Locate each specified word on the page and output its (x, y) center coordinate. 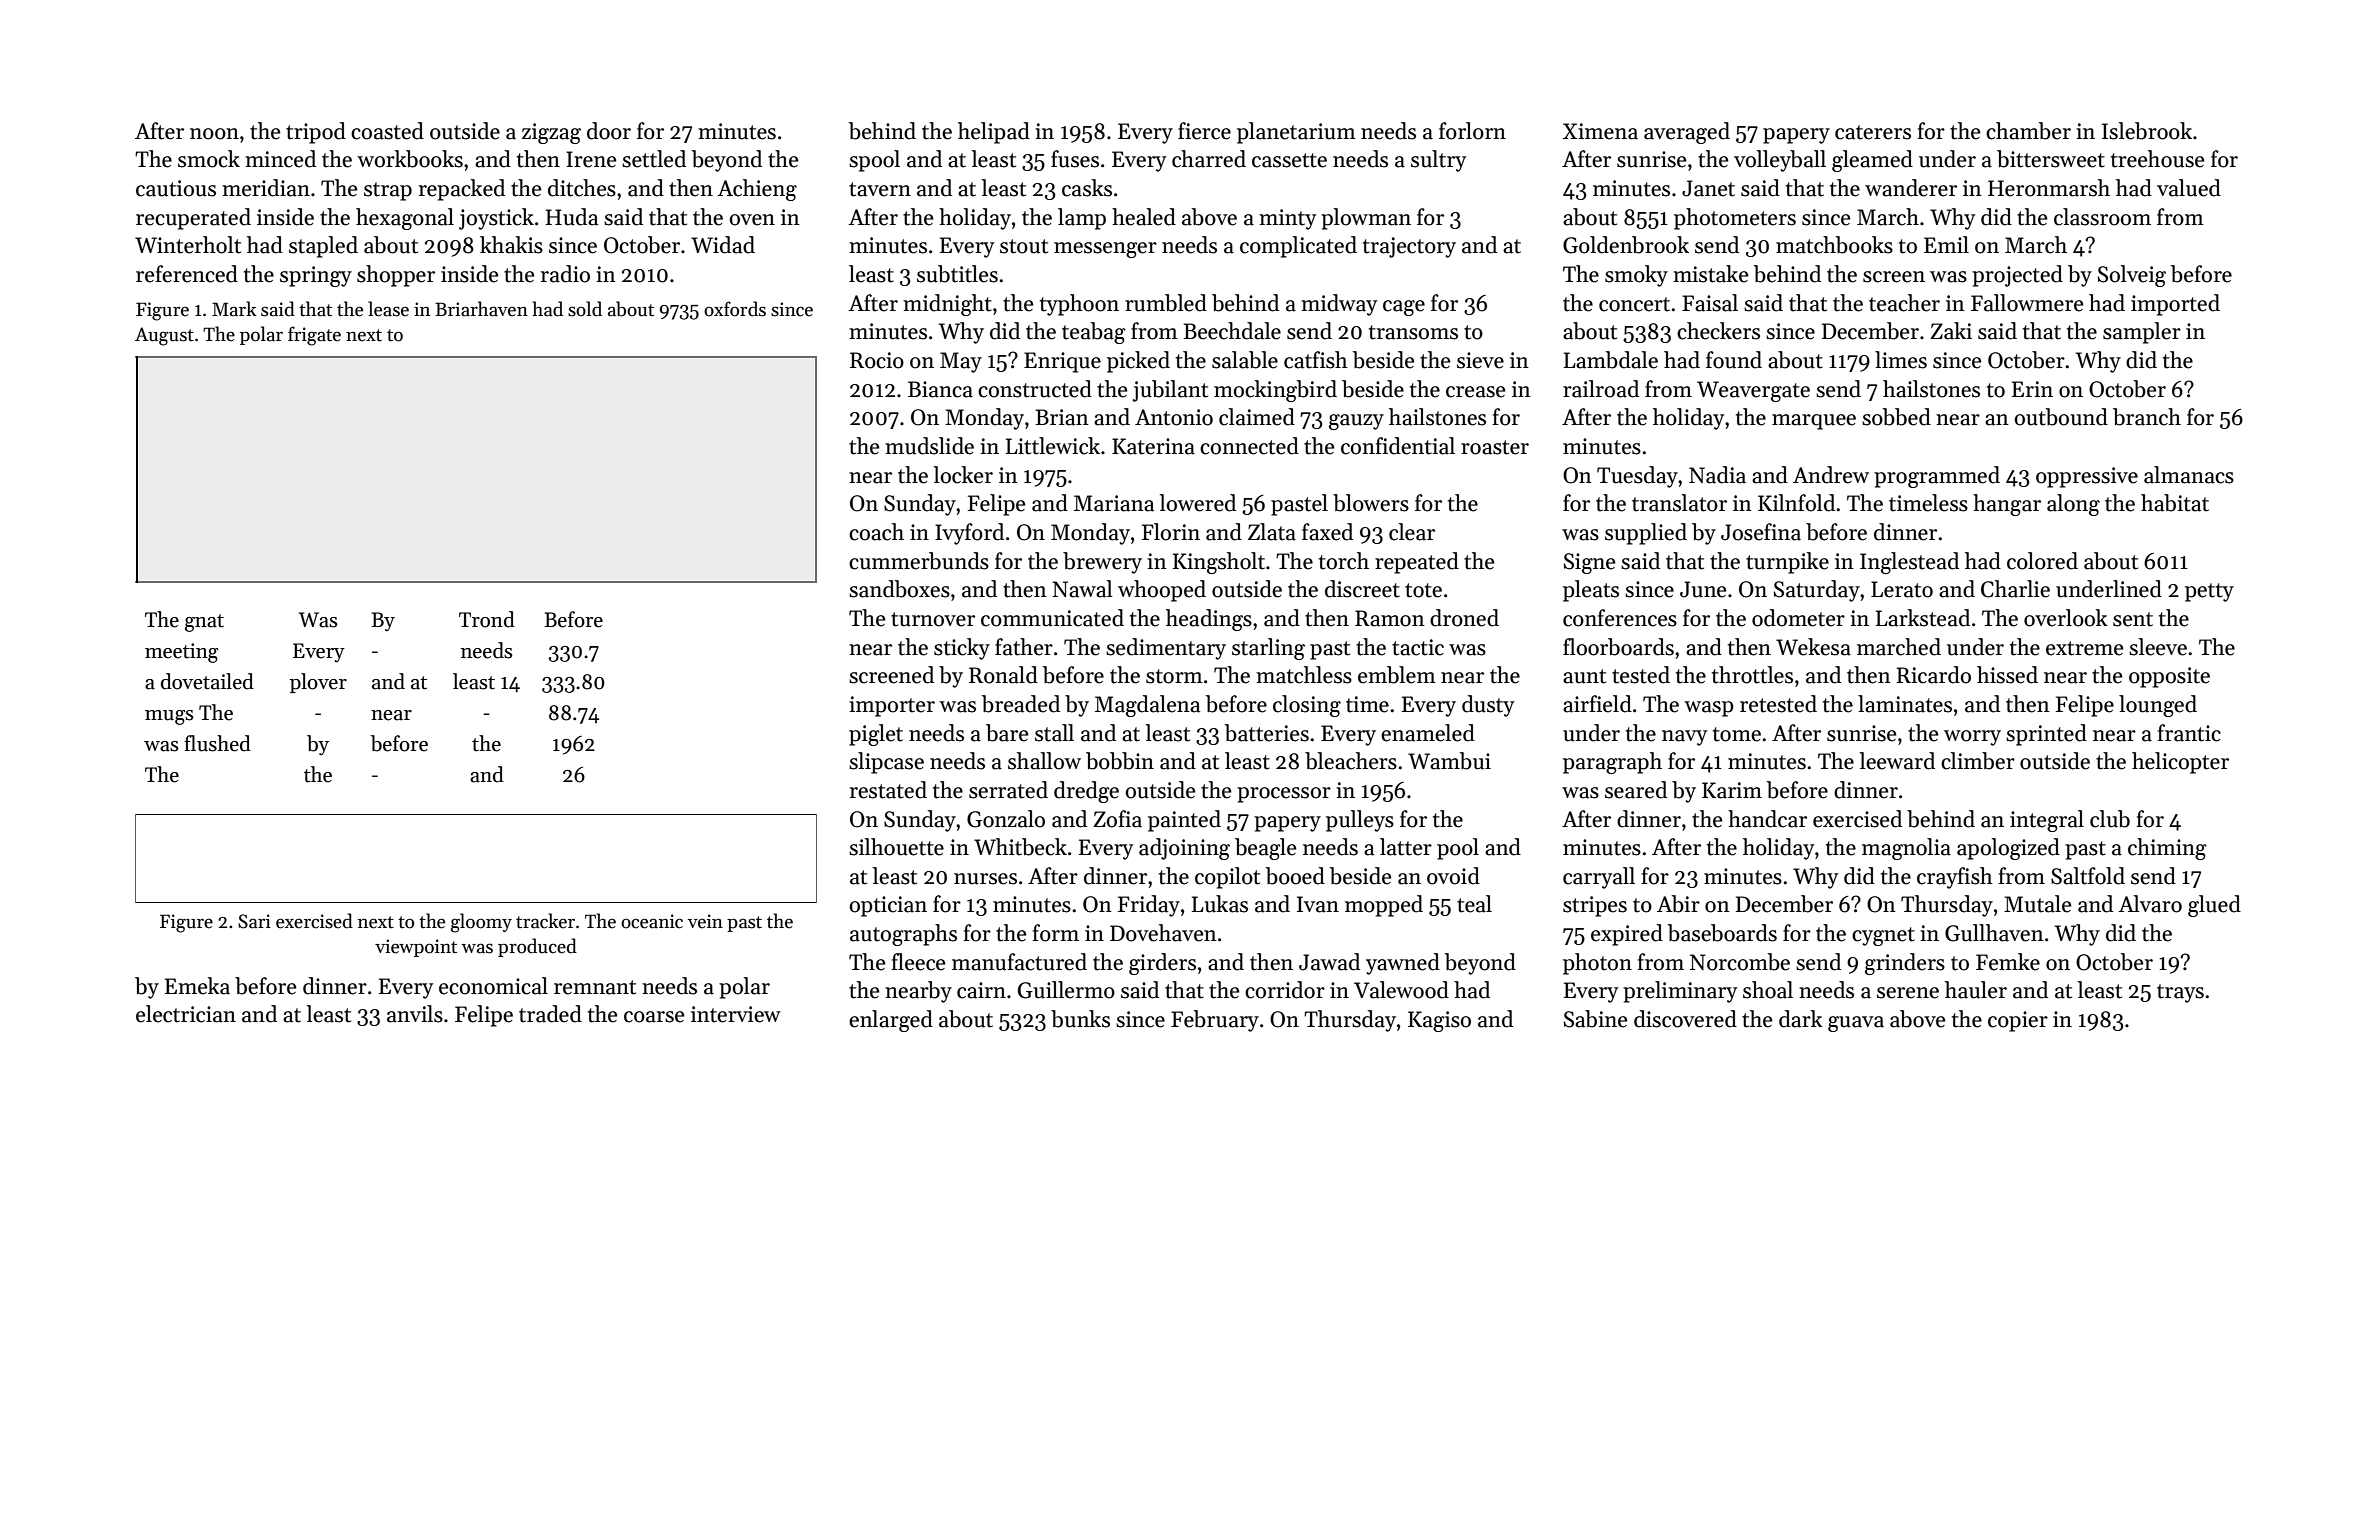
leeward (1897, 761)
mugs (169, 717)
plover (318, 683)
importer (892, 706)
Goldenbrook (1626, 245)
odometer (1798, 618)
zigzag (551, 133)
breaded (1021, 704)
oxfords (735, 309)
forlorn (1472, 131)
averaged (1687, 133)
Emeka (197, 986)
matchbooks (1834, 245)
